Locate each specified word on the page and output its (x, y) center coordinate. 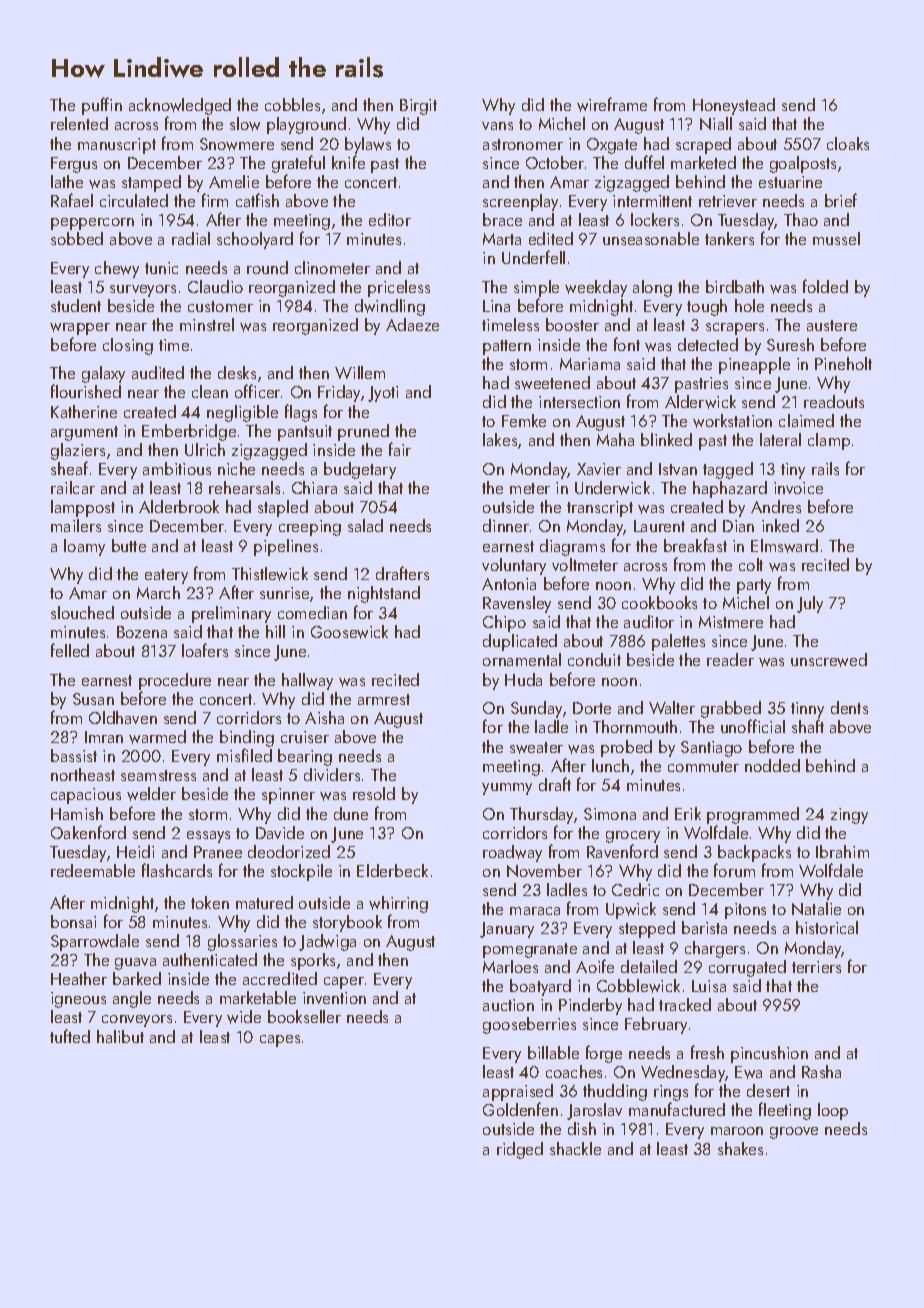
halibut (120, 1036)
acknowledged (180, 107)
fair (400, 449)
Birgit (418, 107)
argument (84, 433)
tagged (728, 470)
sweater (536, 748)
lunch (610, 765)
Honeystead (734, 106)
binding (247, 738)
